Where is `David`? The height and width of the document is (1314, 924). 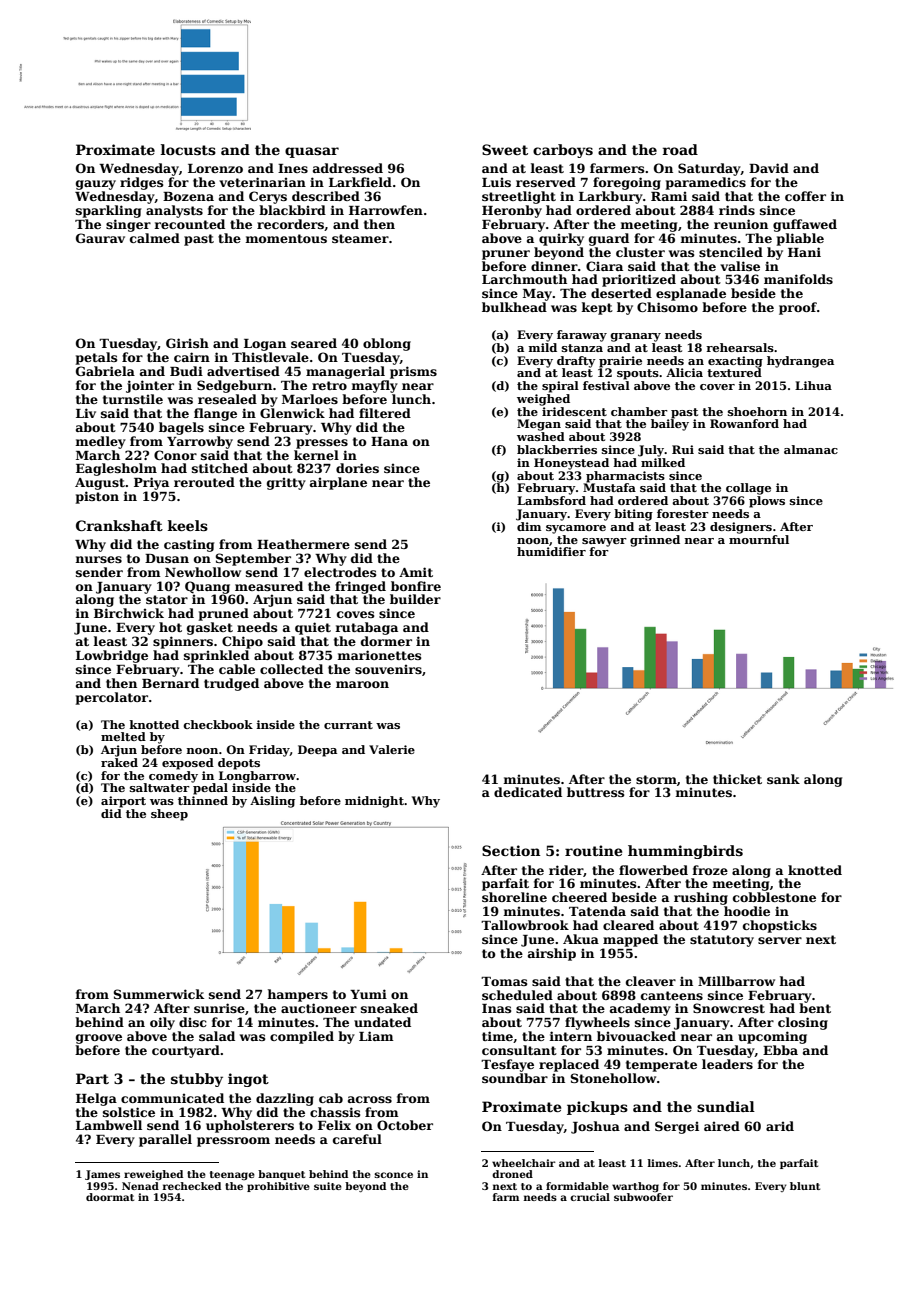 David is located at coordinates (769, 168).
